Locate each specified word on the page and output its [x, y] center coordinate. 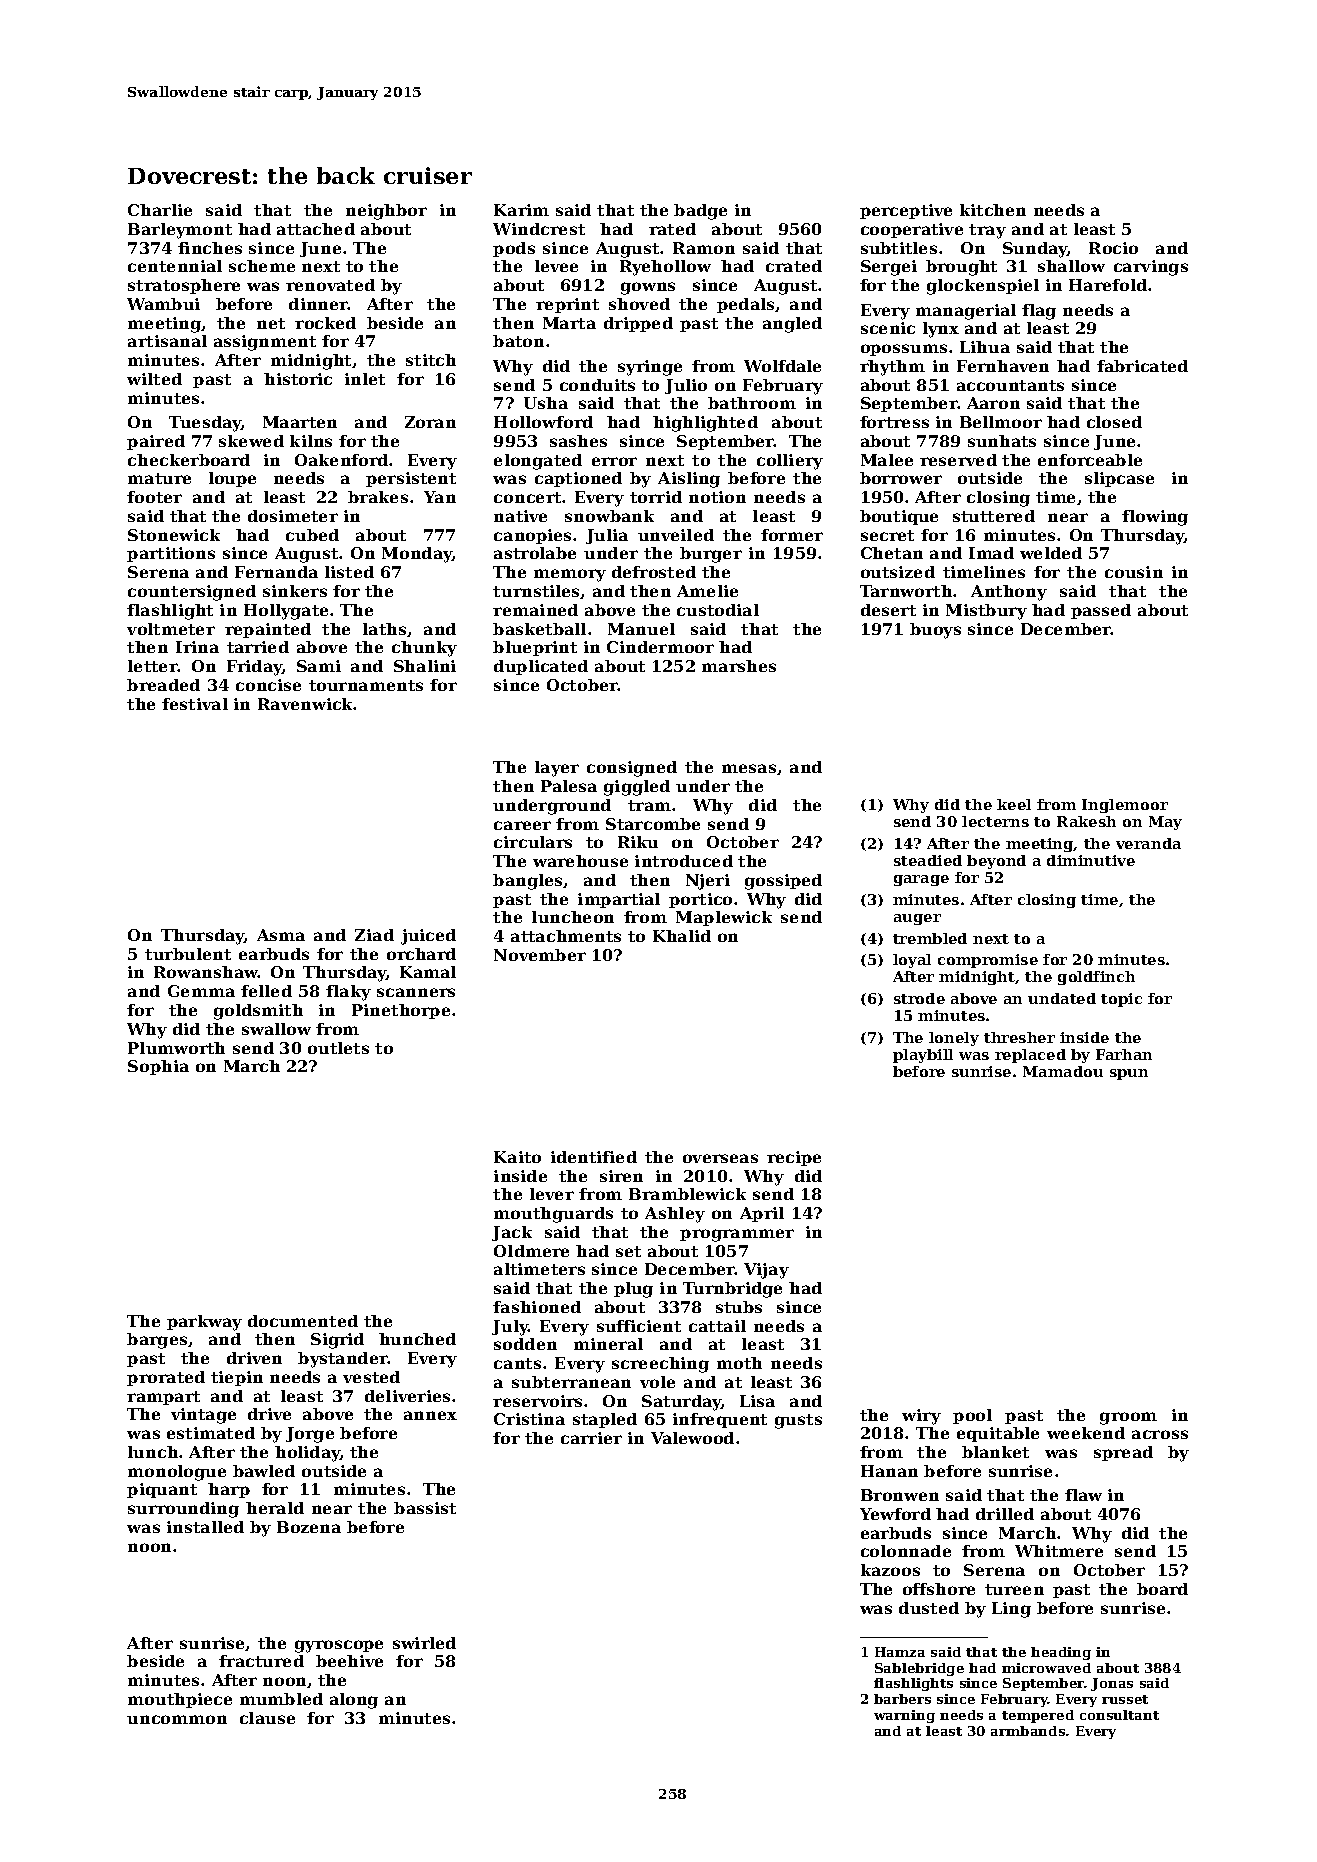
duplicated [541, 667]
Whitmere [1059, 1551]
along [354, 1701]
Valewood [692, 1438]
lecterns [995, 821]
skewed [251, 441]
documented [303, 1321]
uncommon [177, 1719]
